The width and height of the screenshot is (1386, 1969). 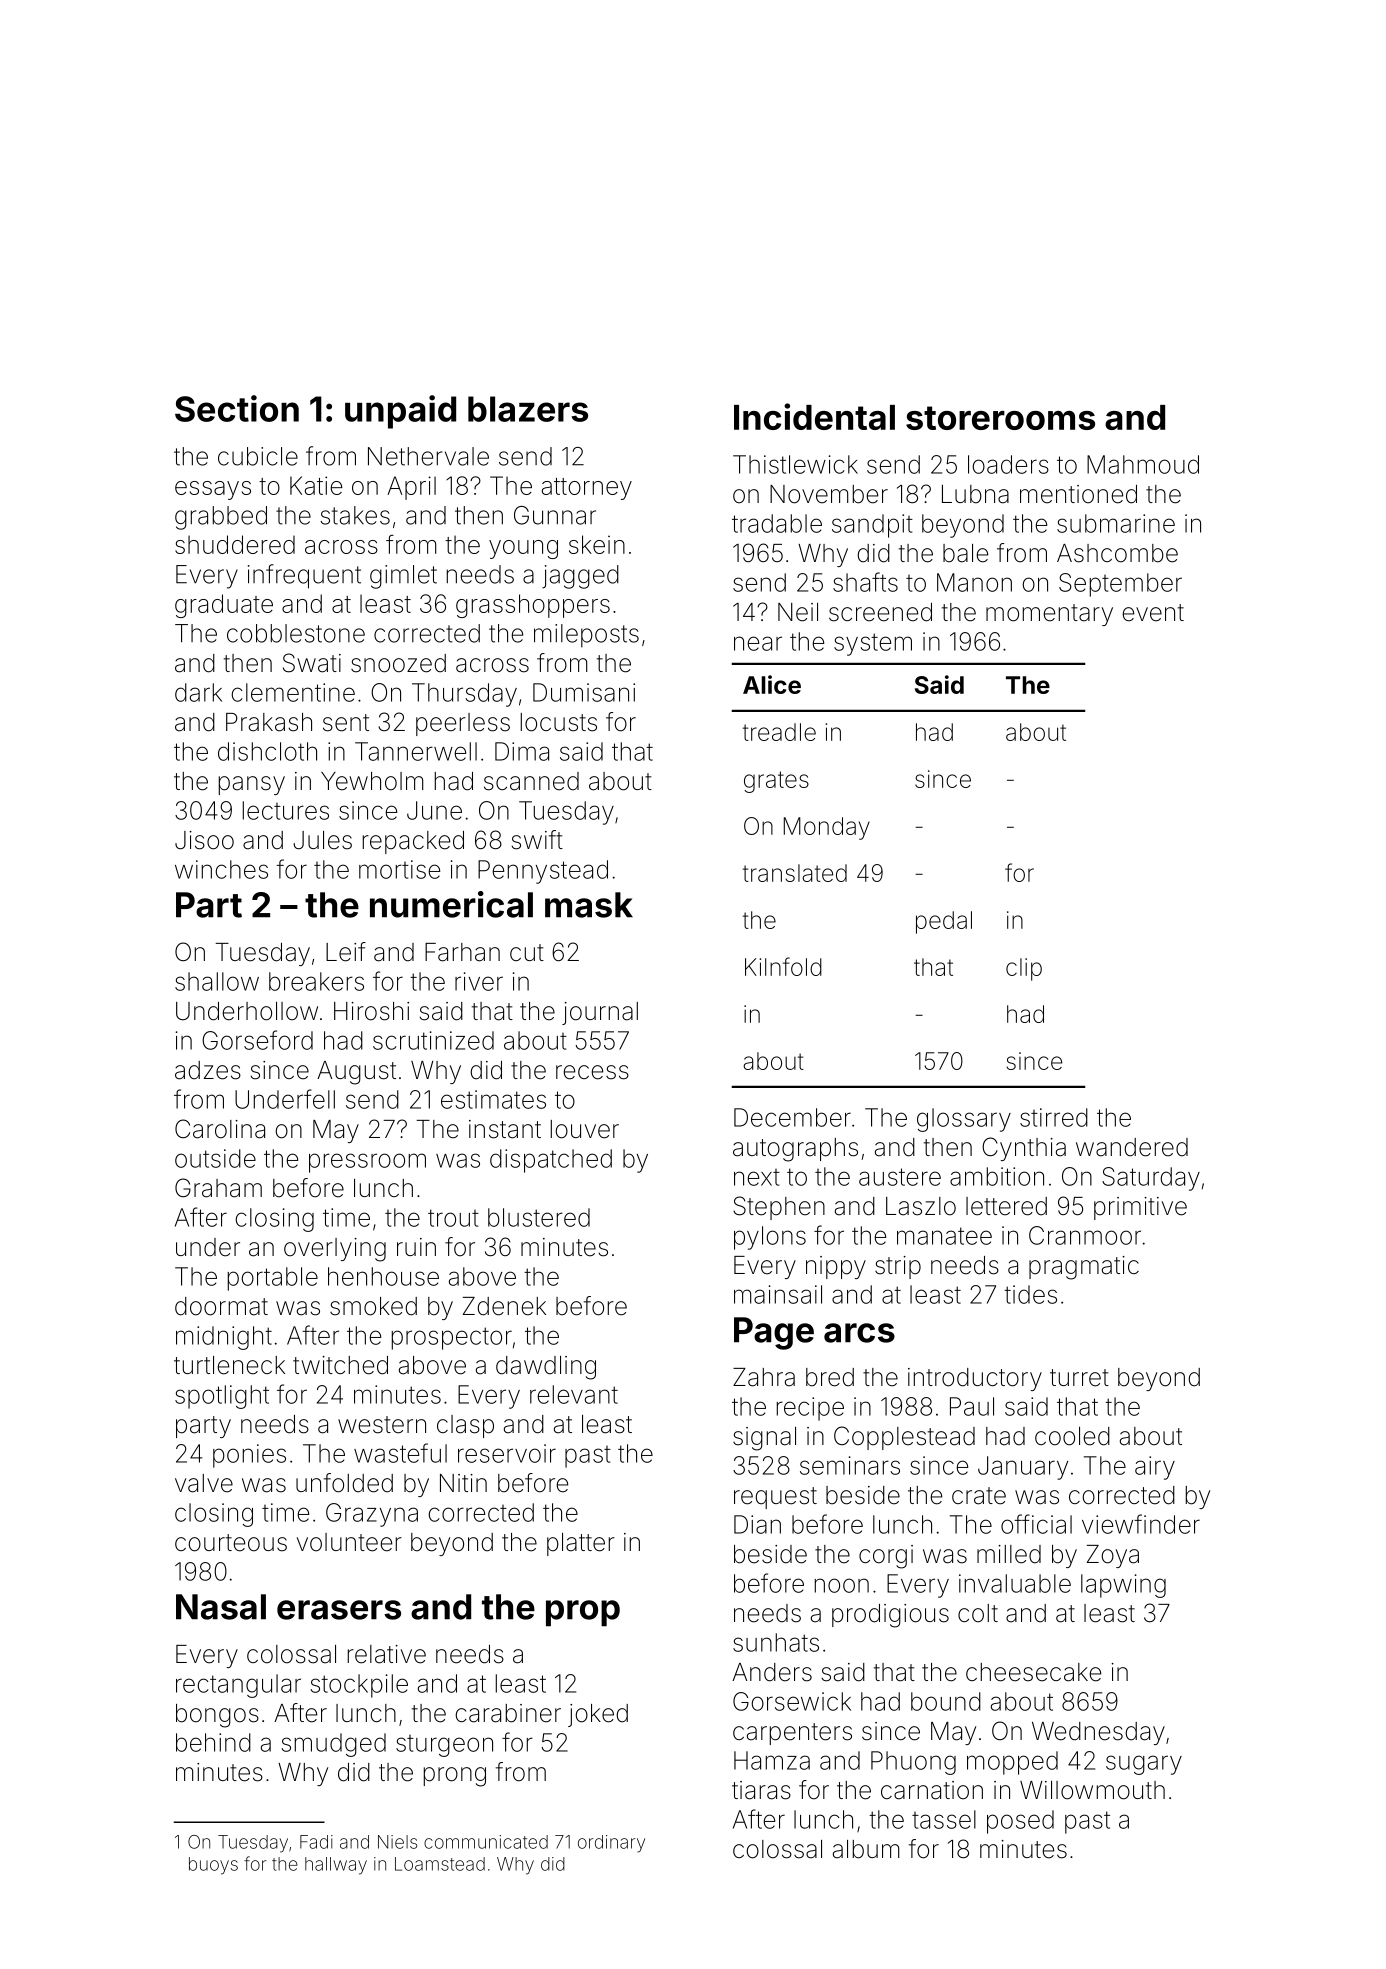 I want to click on ordinary, so click(x=611, y=1844).
